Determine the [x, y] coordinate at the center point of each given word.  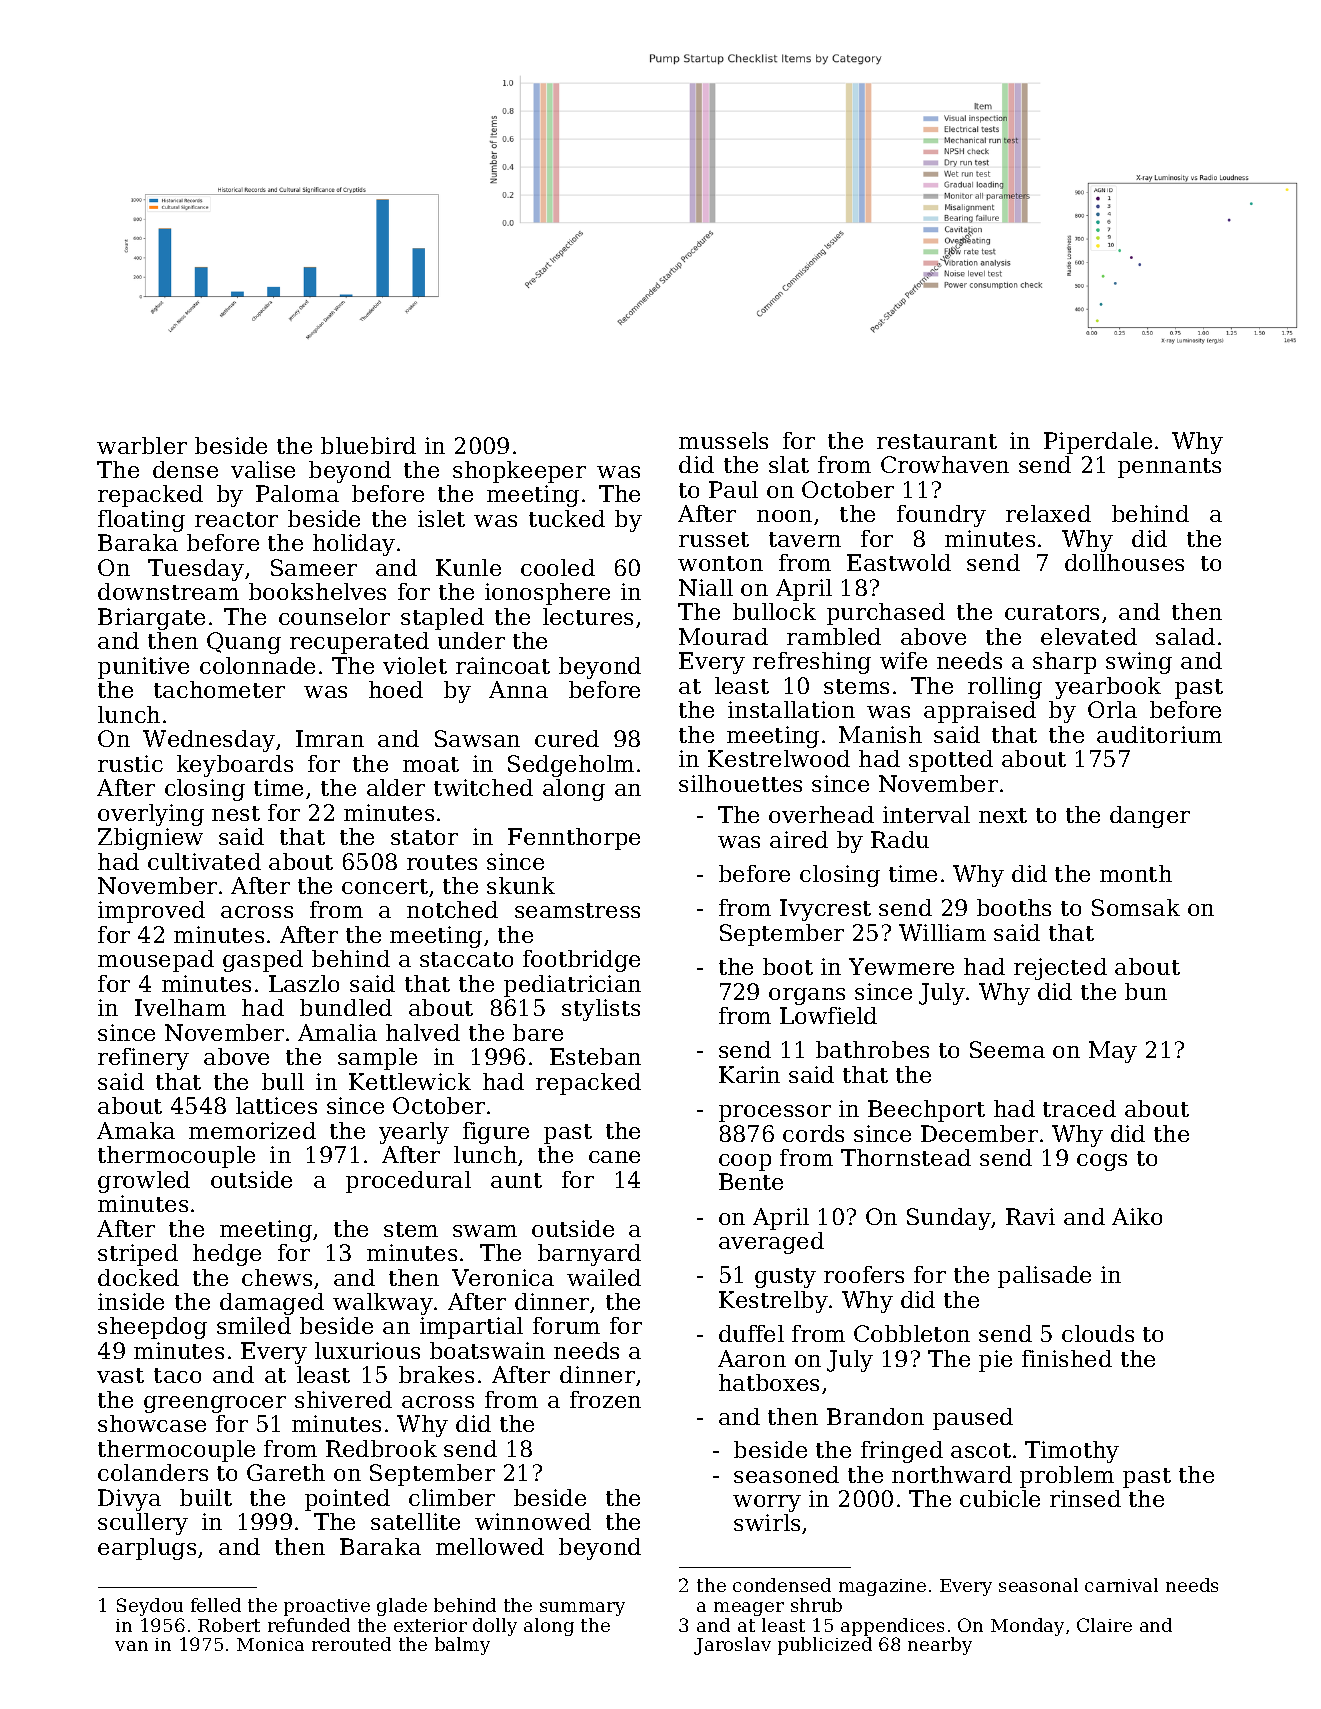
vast [120, 1375]
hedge [227, 1255]
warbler [142, 445]
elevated [1089, 636]
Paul [733, 489]
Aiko [1137, 1216]
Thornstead [906, 1157]
